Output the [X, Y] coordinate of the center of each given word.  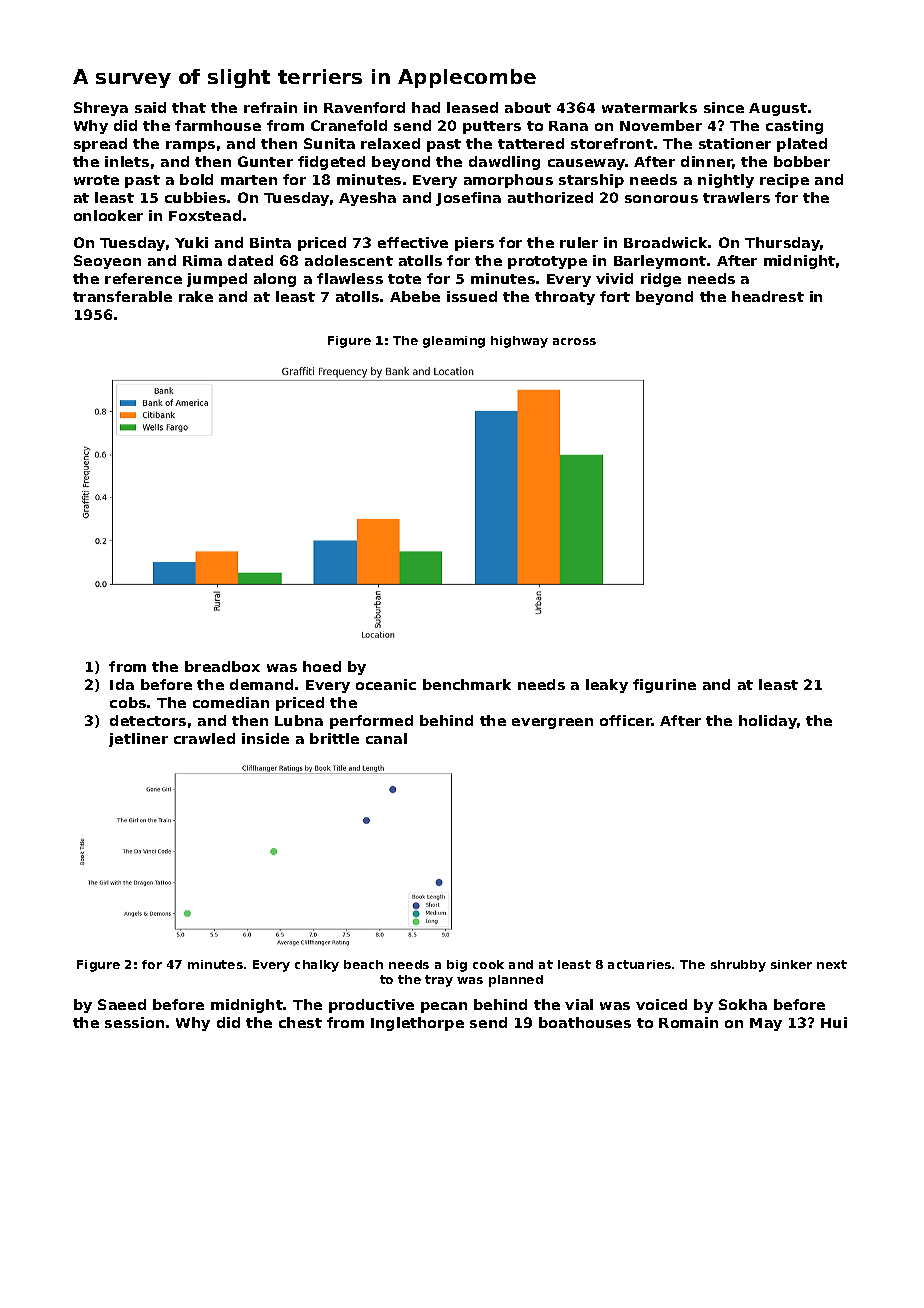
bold [196, 179]
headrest [768, 296]
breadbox [222, 666]
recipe [784, 181]
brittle [334, 738]
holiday [768, 722]
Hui [834, 1022]
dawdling [504, 163]
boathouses [585, 1022]
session [134, 1022]
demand [261, 684]
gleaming [454, 342]
